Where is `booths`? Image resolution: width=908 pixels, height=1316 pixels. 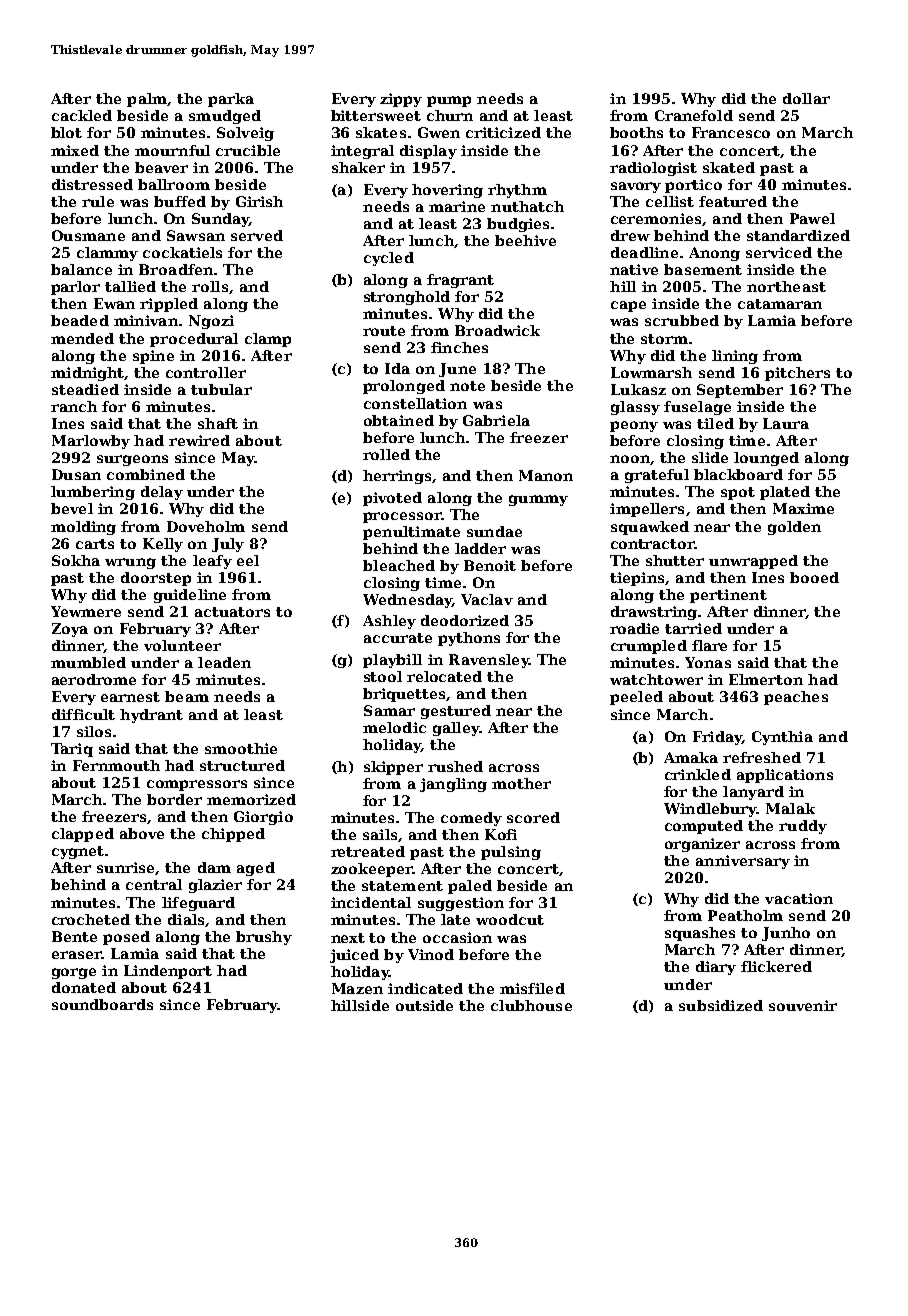 booths is located at coordinates (636, 132).
